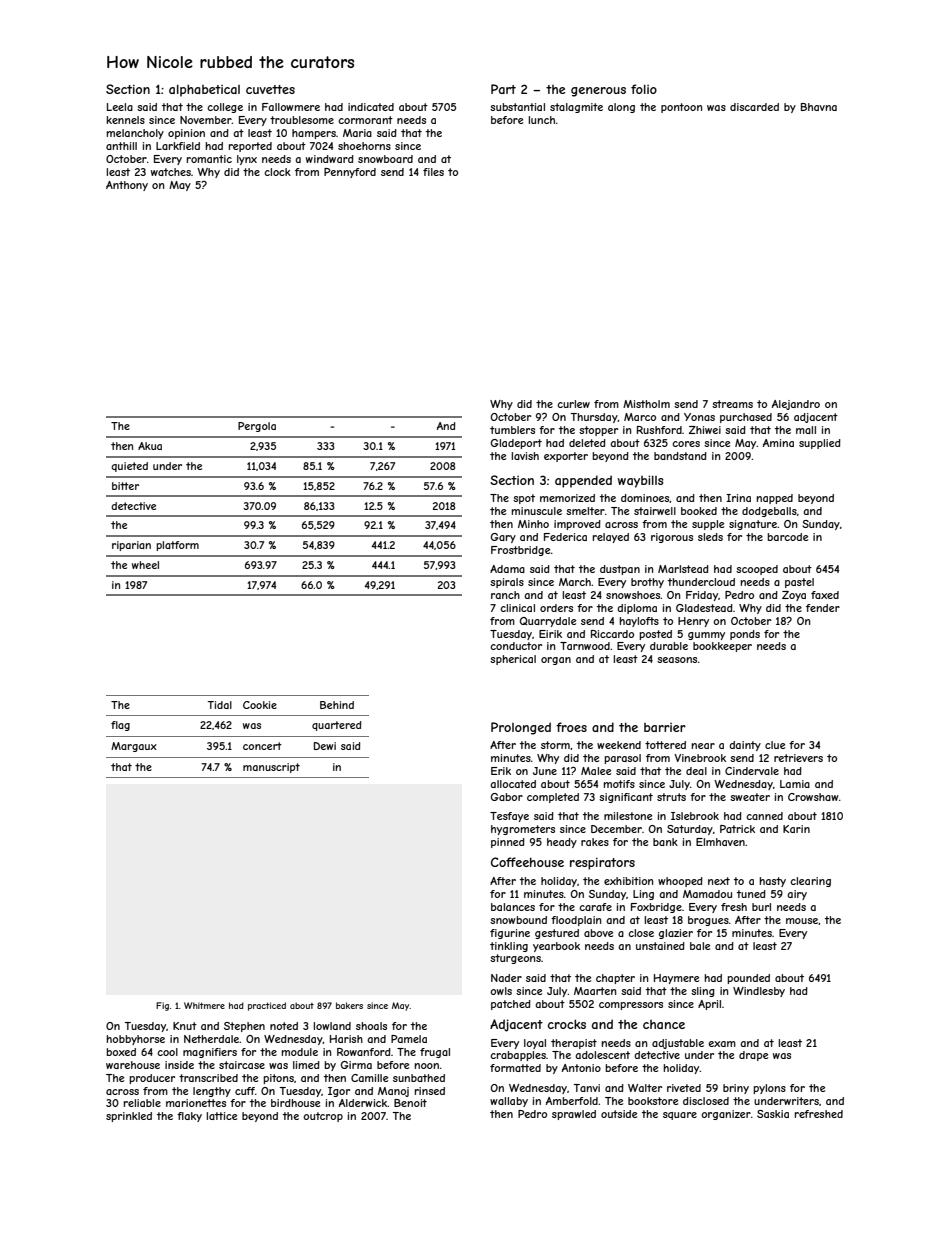  I want to click on sprawled, so click(574, 1115).
